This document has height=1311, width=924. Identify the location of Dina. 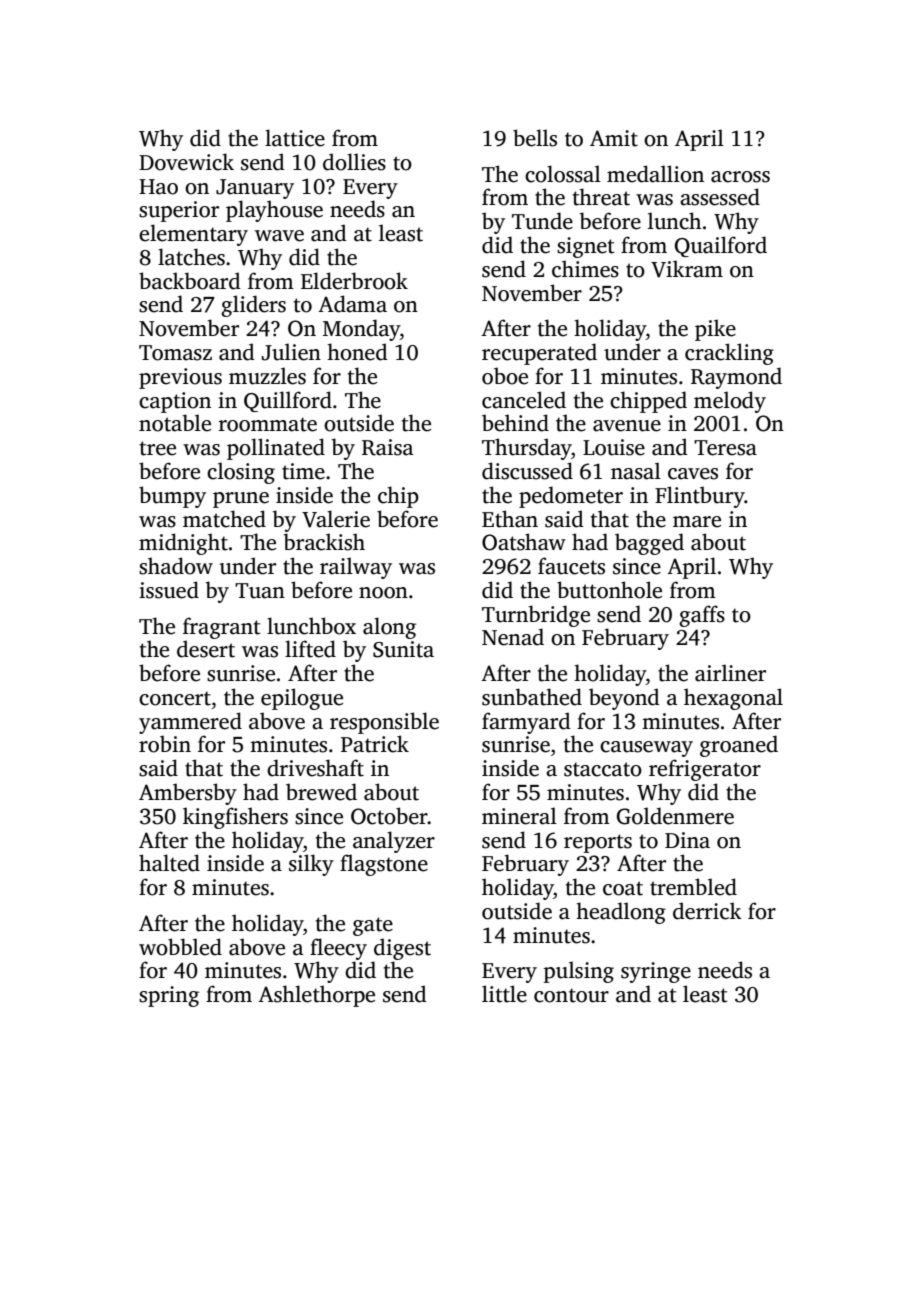
(687, 840).
